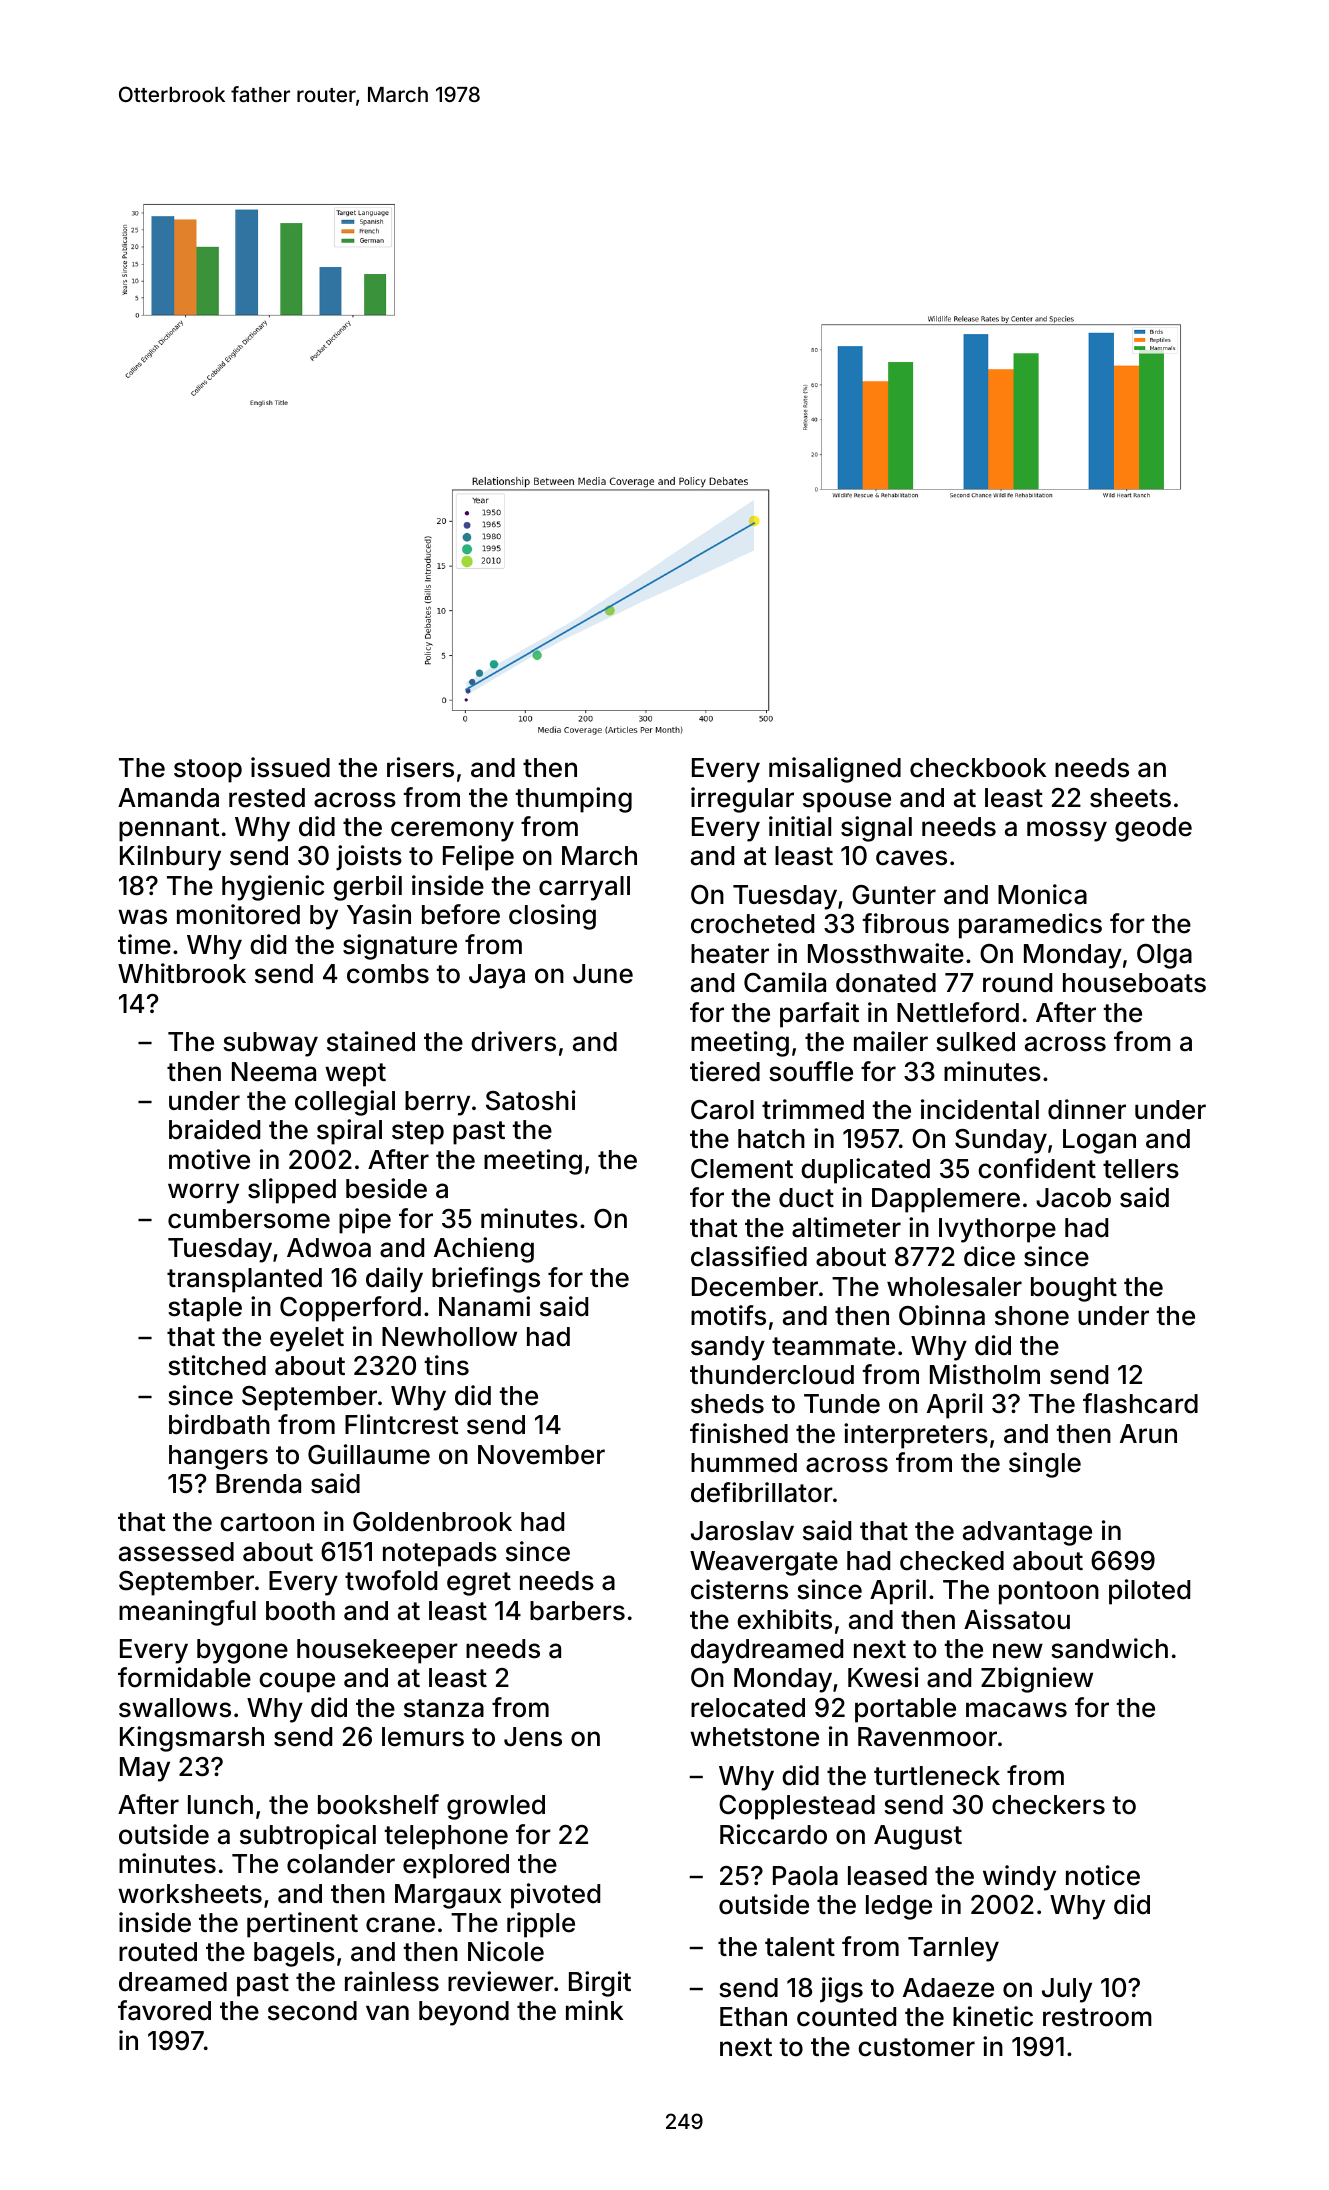  What do you see at coordinates (1048, 1805) in the page?
I see `checkers` at bounding box center [1048, 1805].
